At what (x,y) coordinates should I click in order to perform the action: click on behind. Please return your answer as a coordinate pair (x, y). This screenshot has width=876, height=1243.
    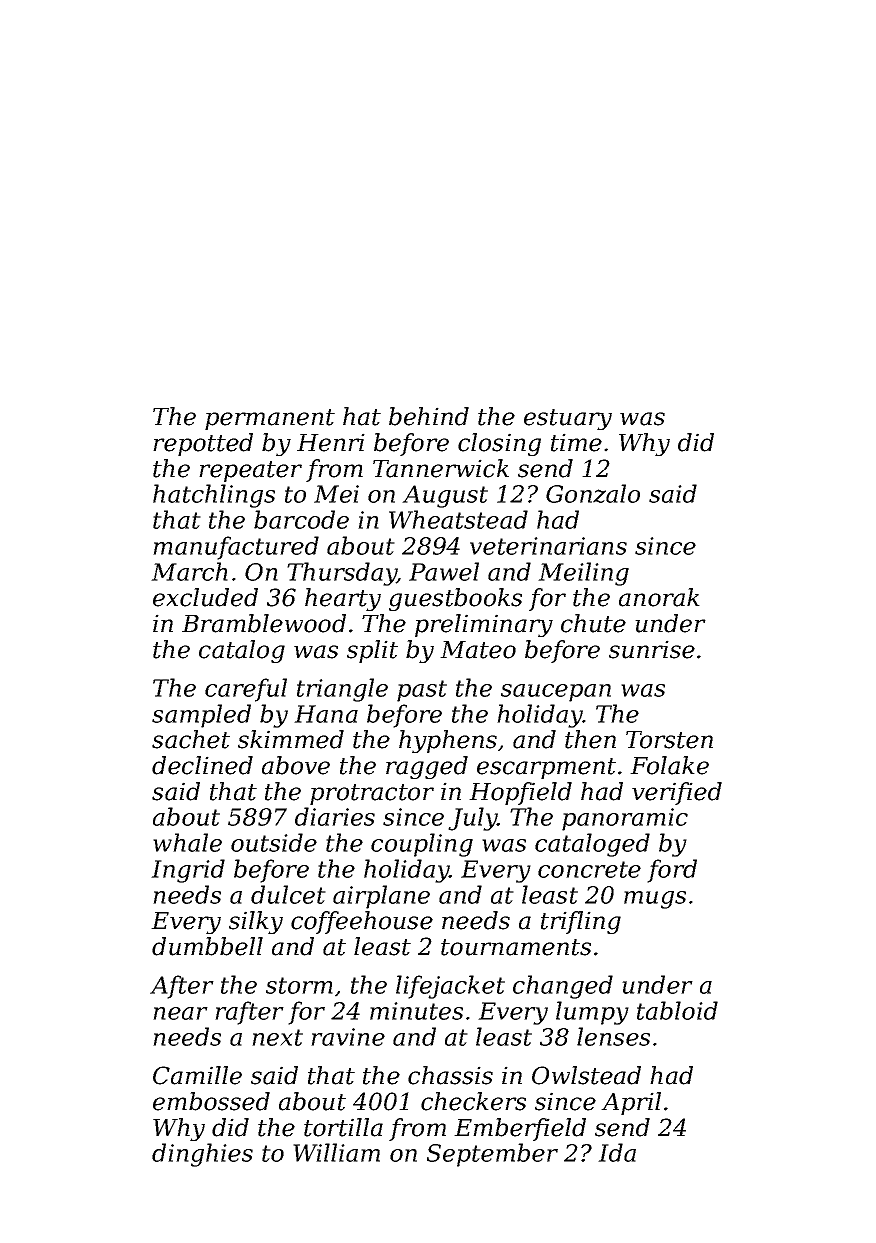
    Looking at the image, I should click on (429, 416).
